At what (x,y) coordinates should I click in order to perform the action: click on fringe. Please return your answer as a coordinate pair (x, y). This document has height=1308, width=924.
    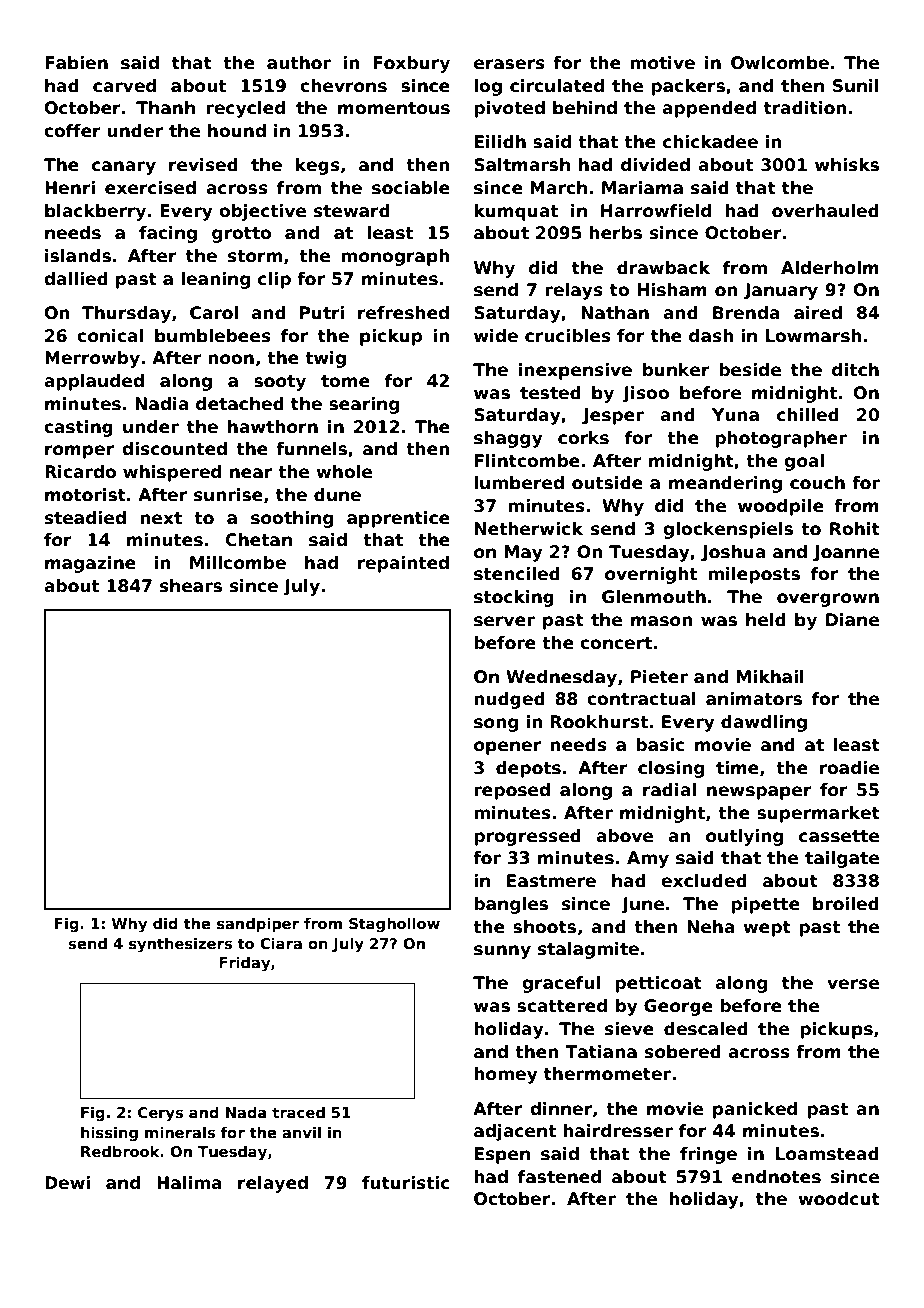
    Looking at the image, I should click on (708, 1155).
